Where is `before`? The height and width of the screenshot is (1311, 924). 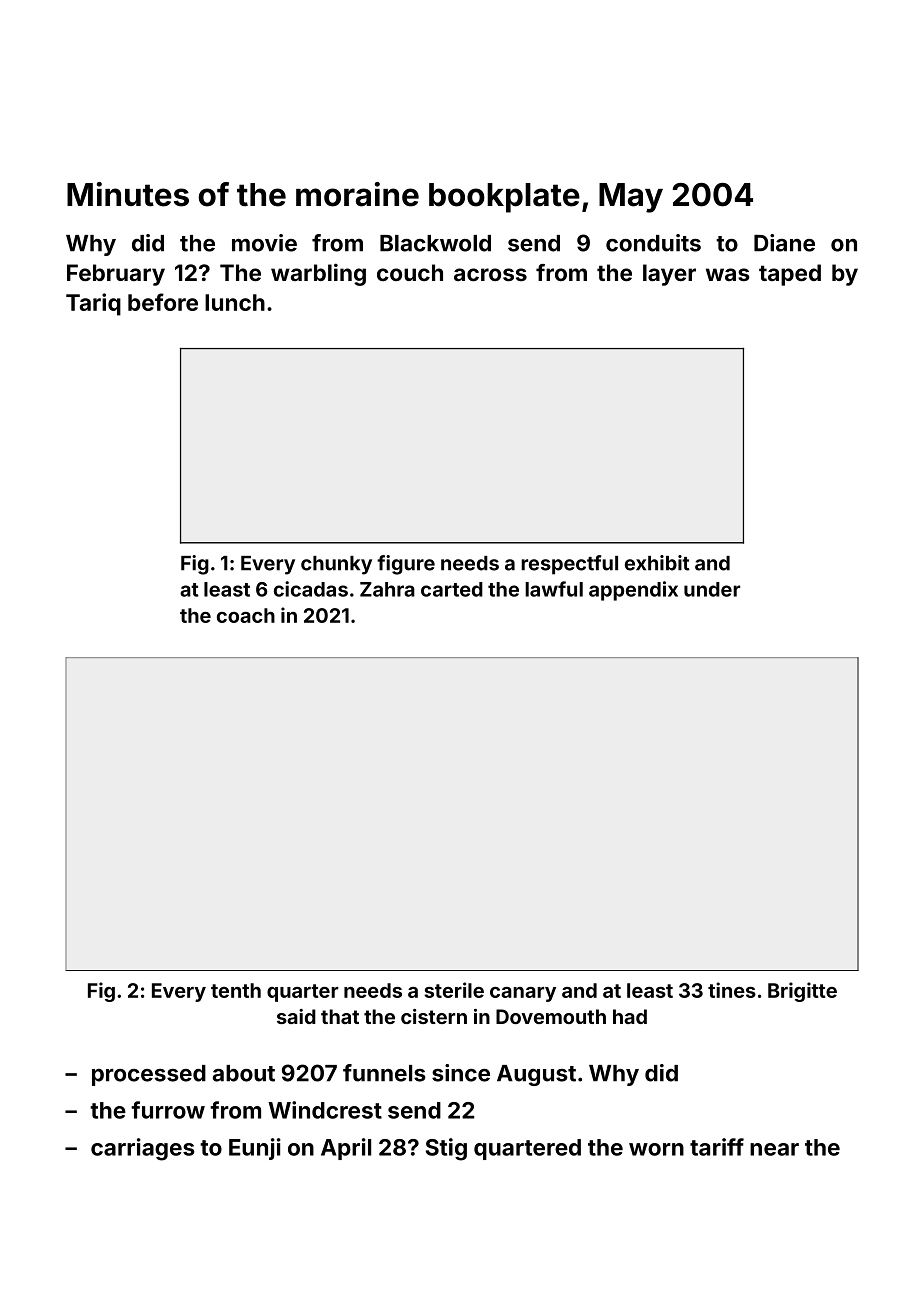 before is located at coordinates (163, 302).
